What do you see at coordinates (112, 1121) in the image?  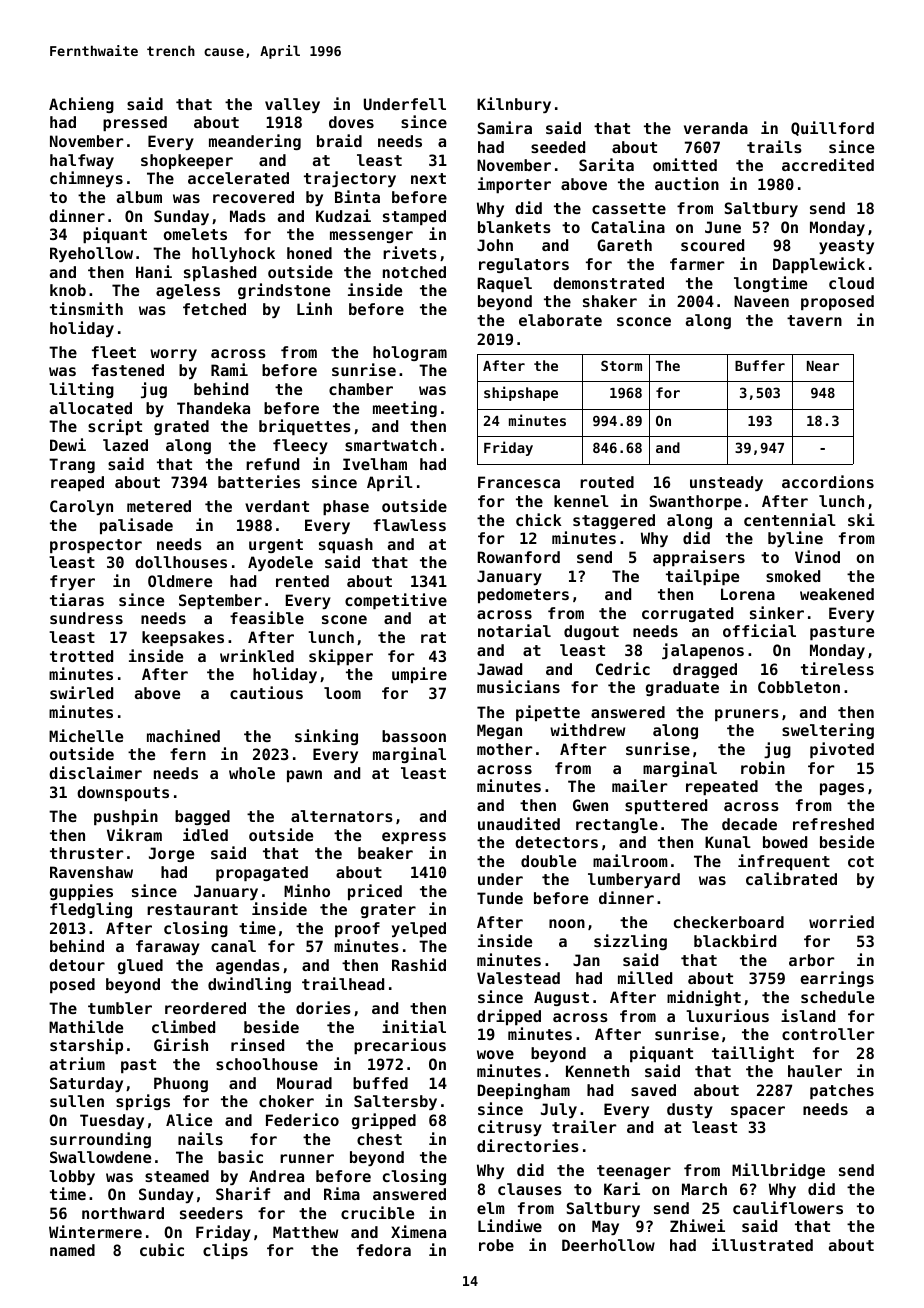 I see `Tuesday` at bounding box center [112, 1121].
